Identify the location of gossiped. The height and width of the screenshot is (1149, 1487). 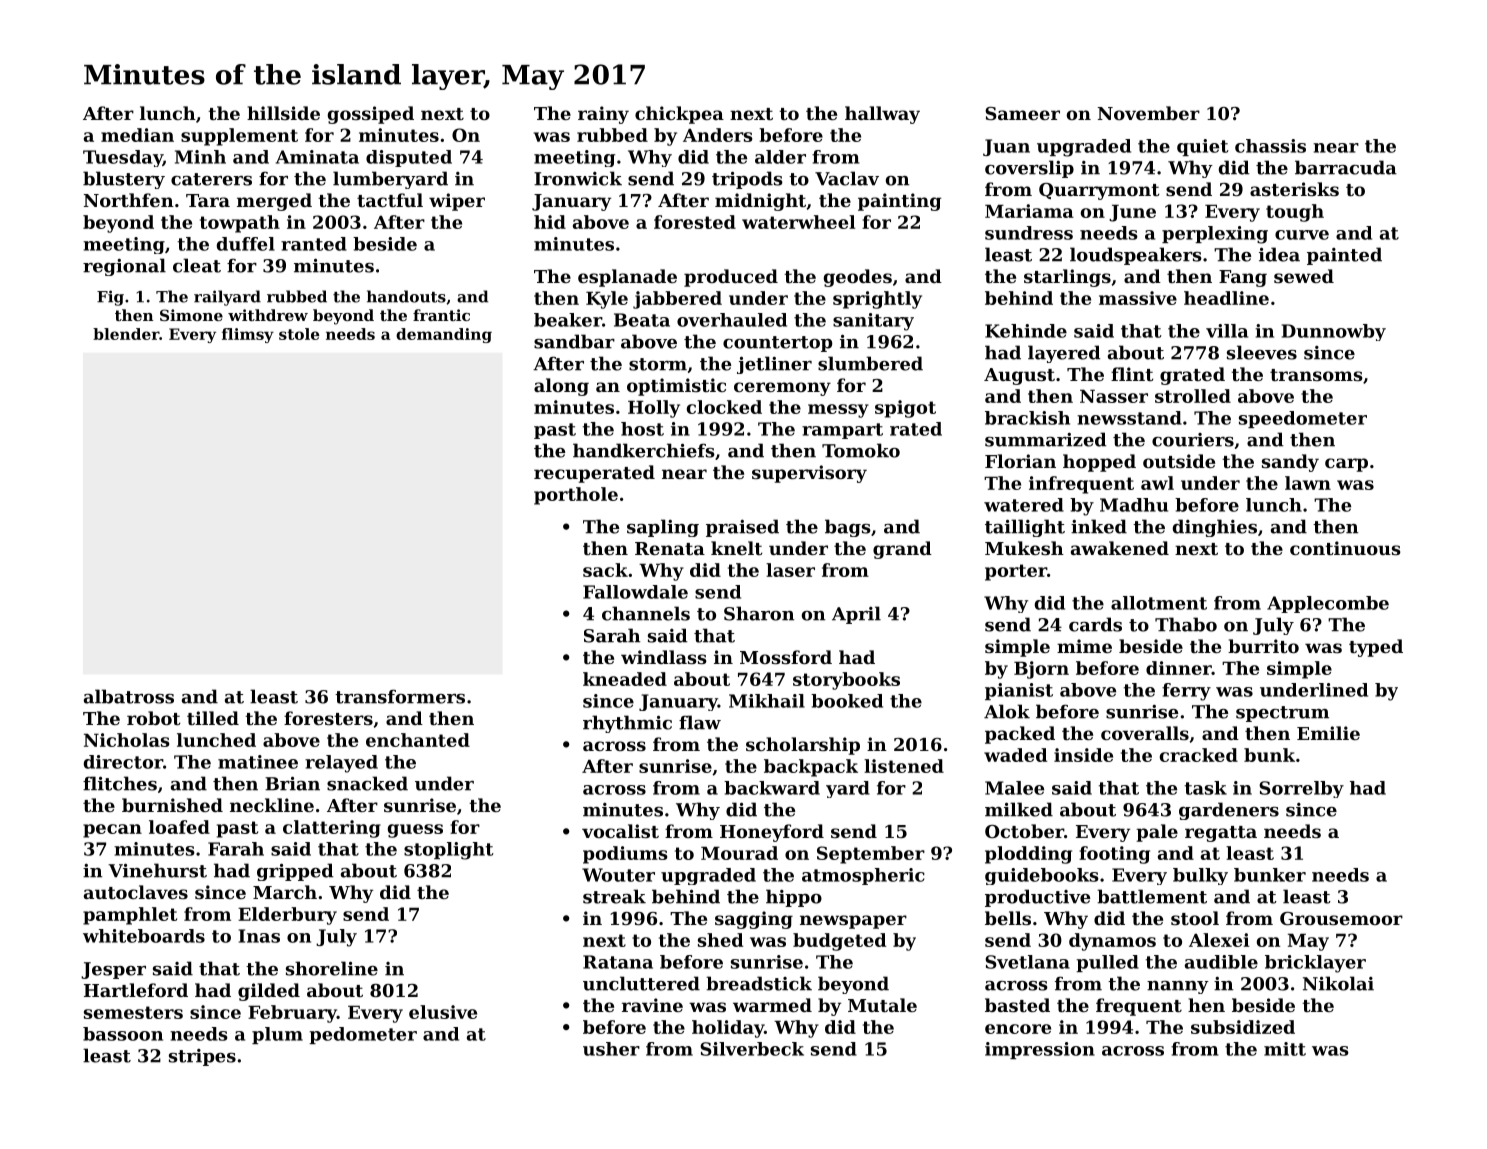
(371, 115).
